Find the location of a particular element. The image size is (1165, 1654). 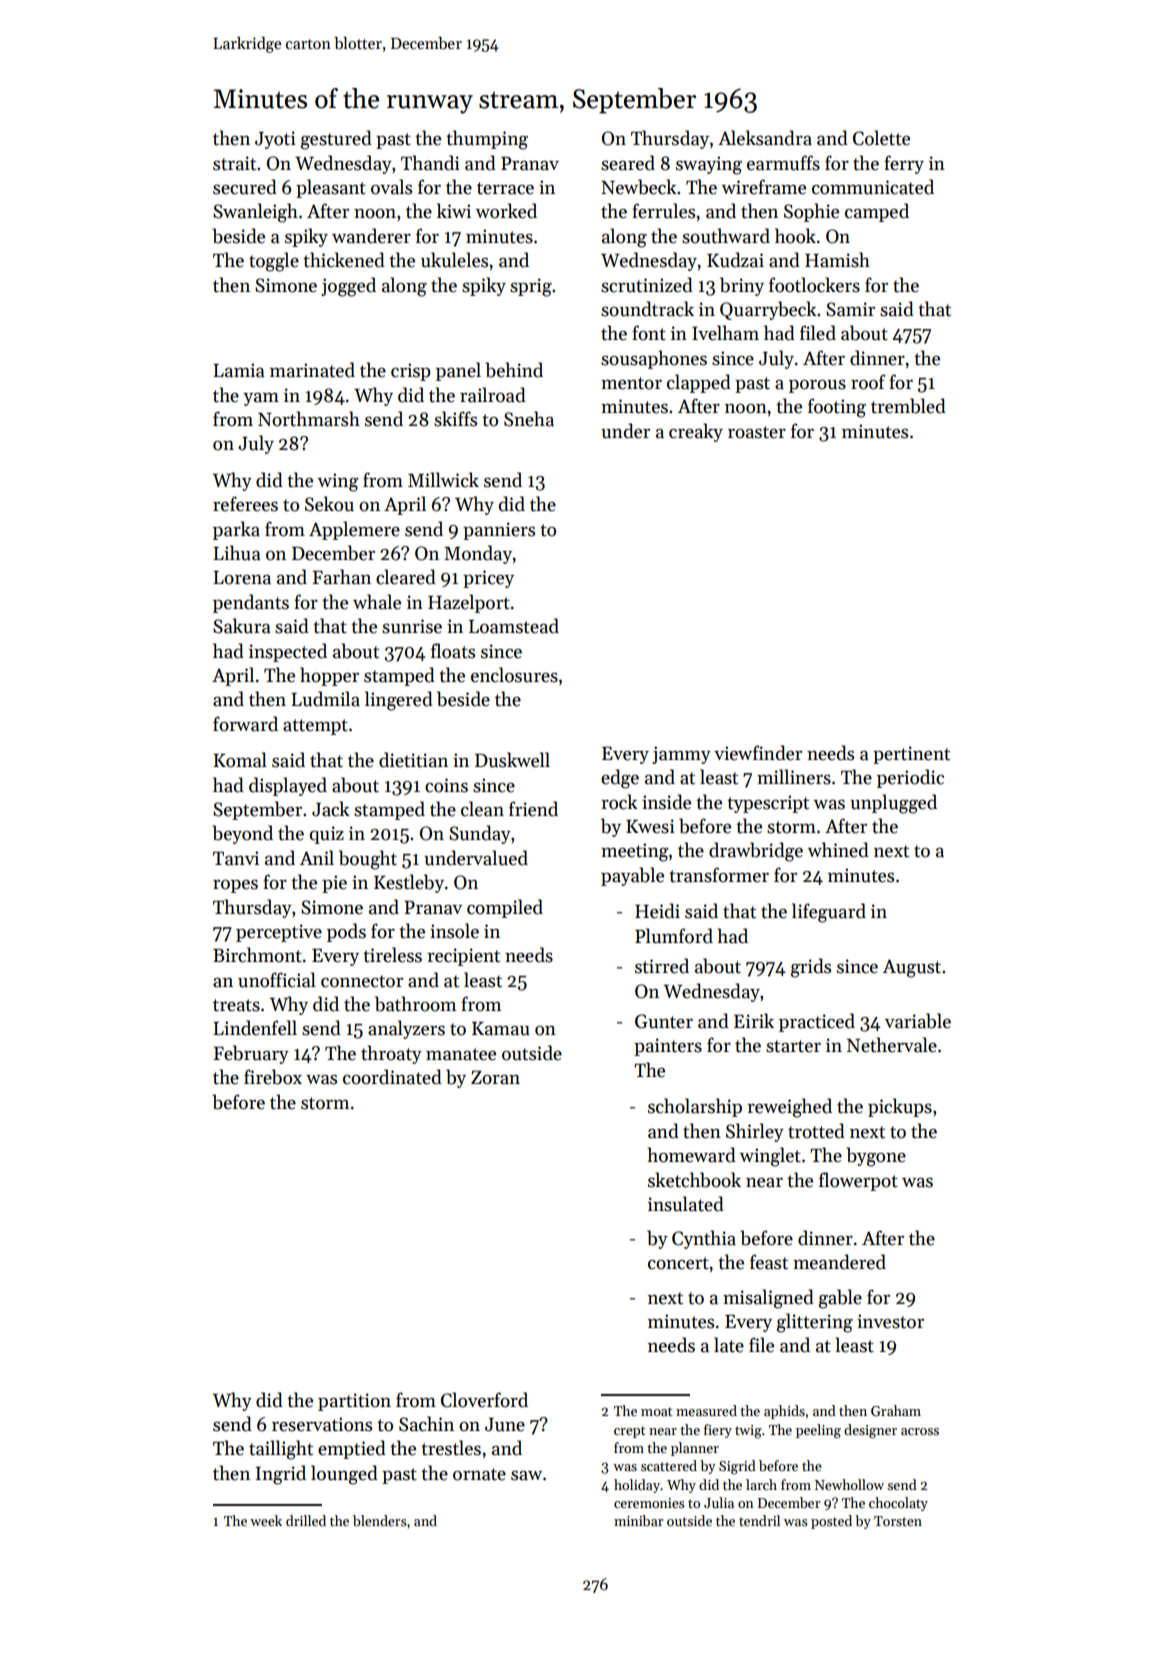

Cloverford is located at coordinates (484, 1400).
